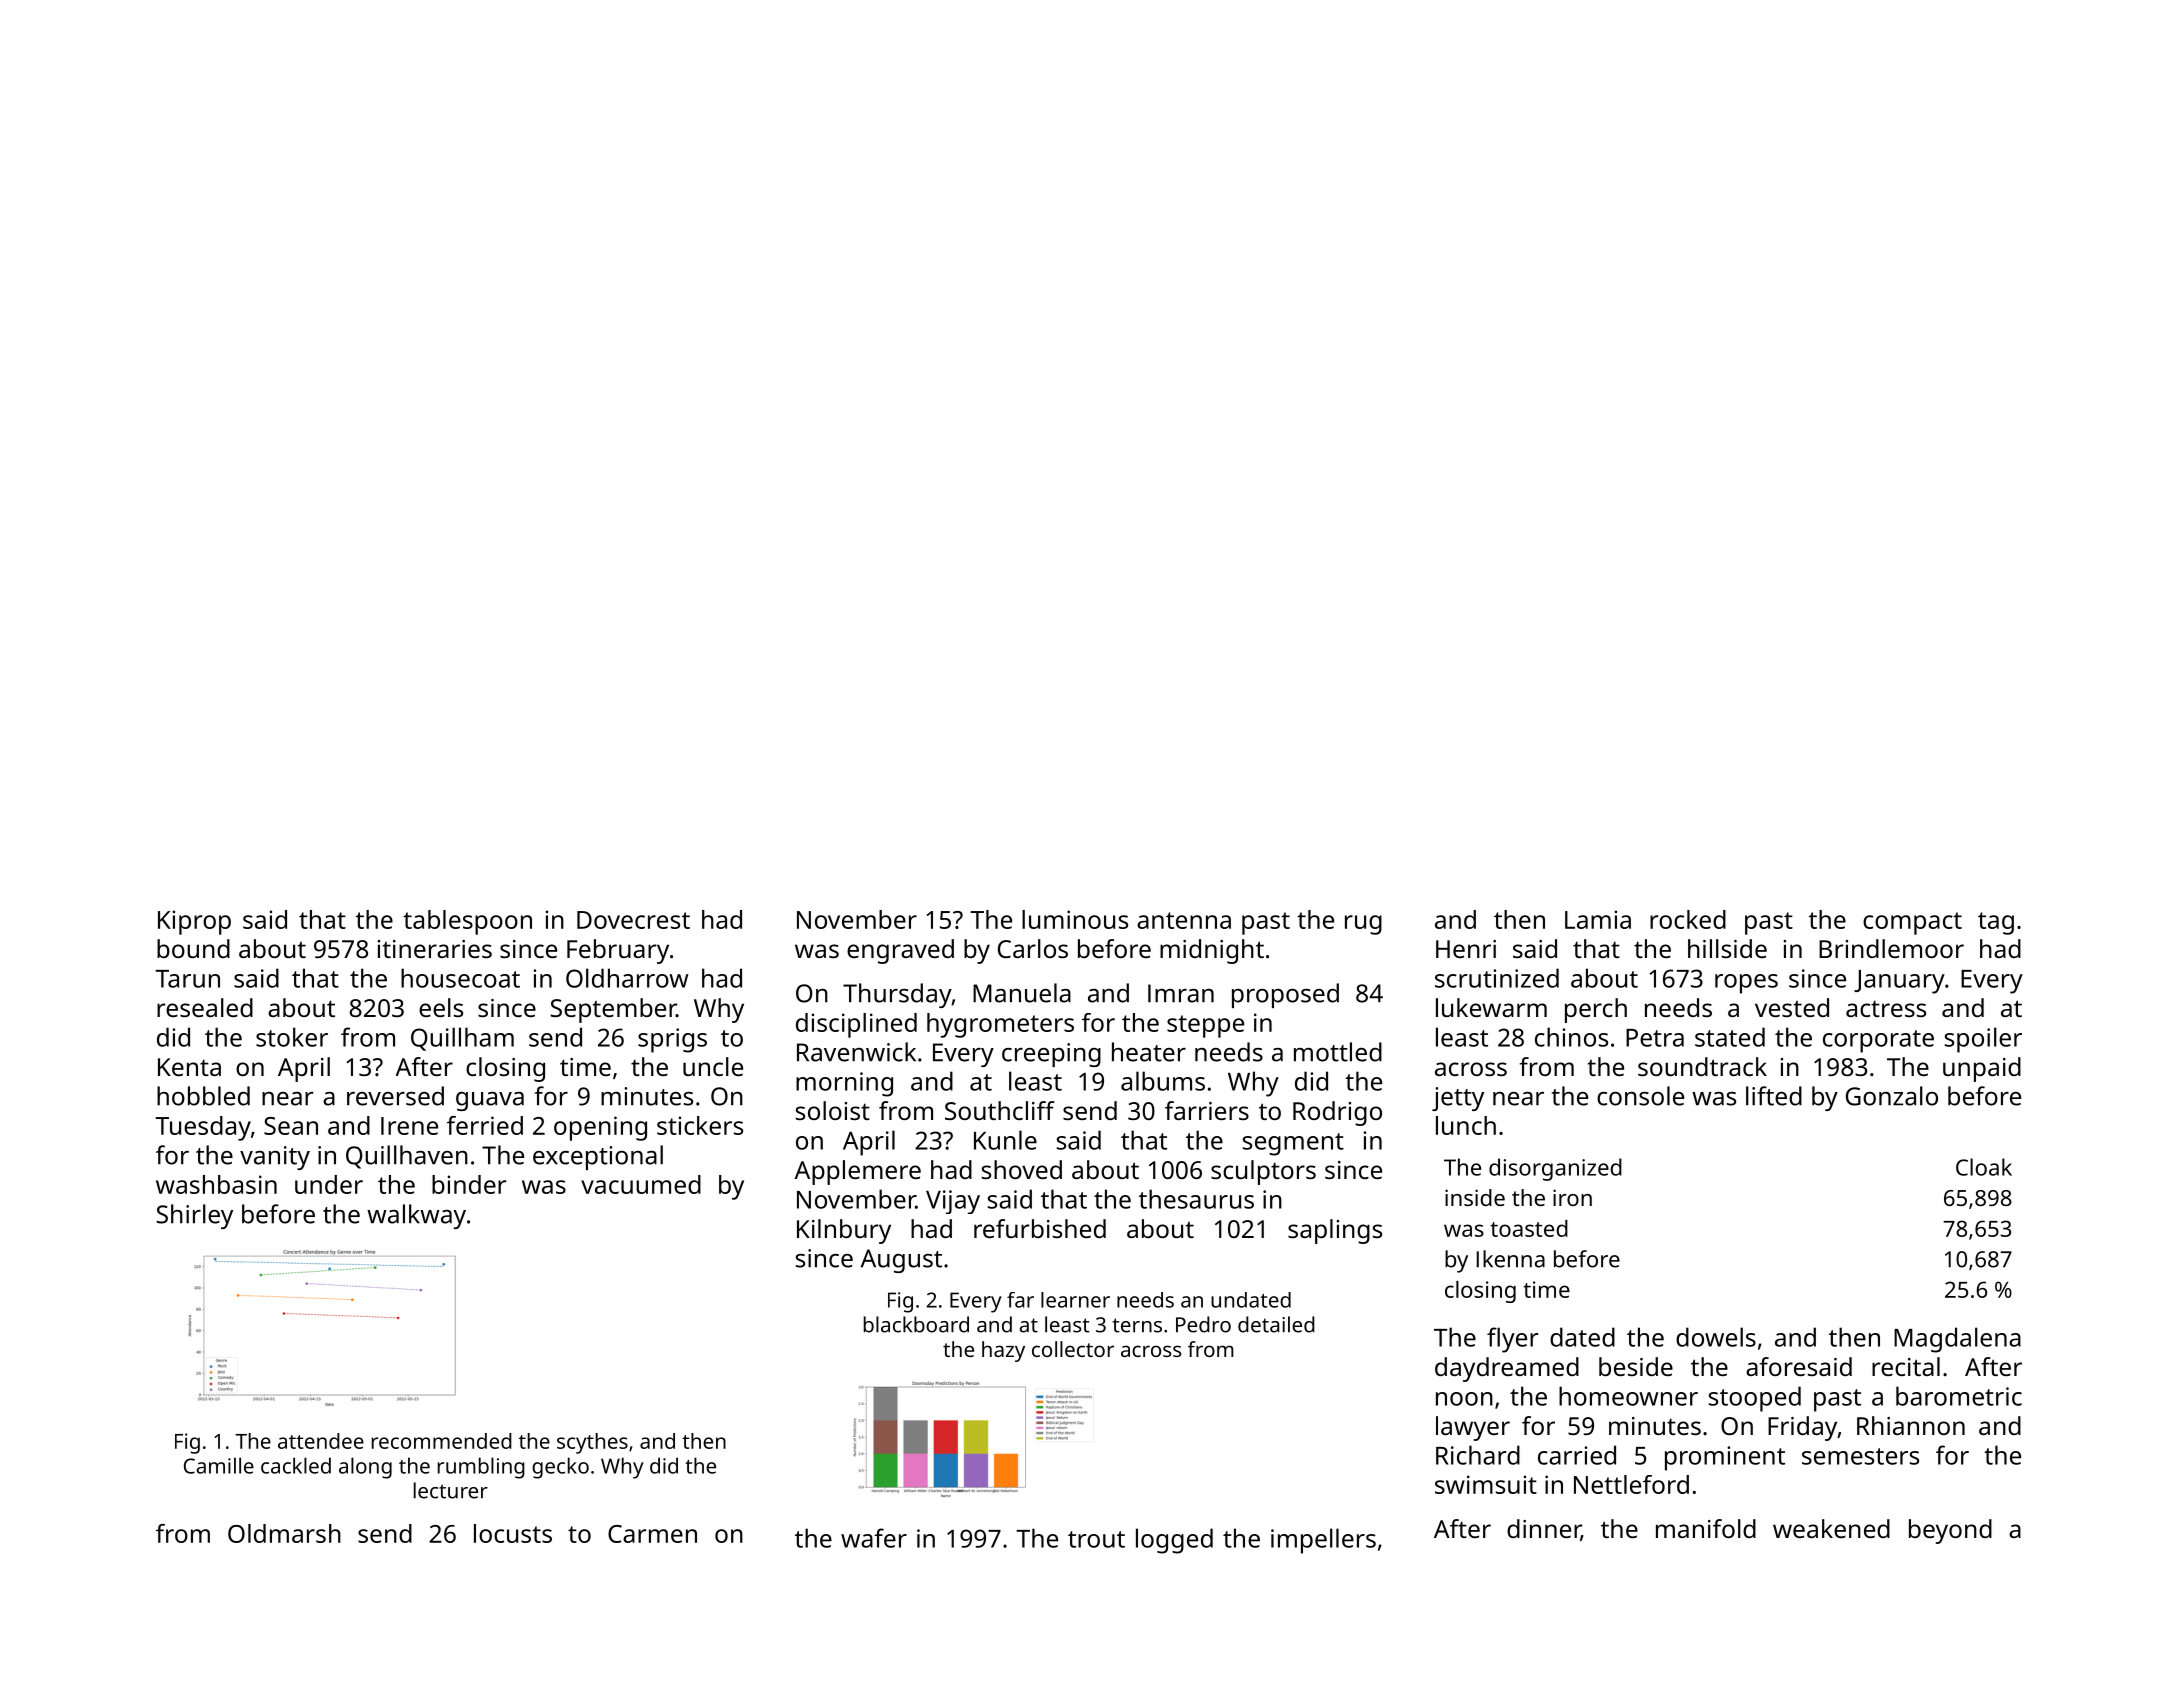 The width and height of the screenshot is (2178, 1683). Describe the element at coordinates (1906, 1366) in the screenshot. I see `recital` at that location.
